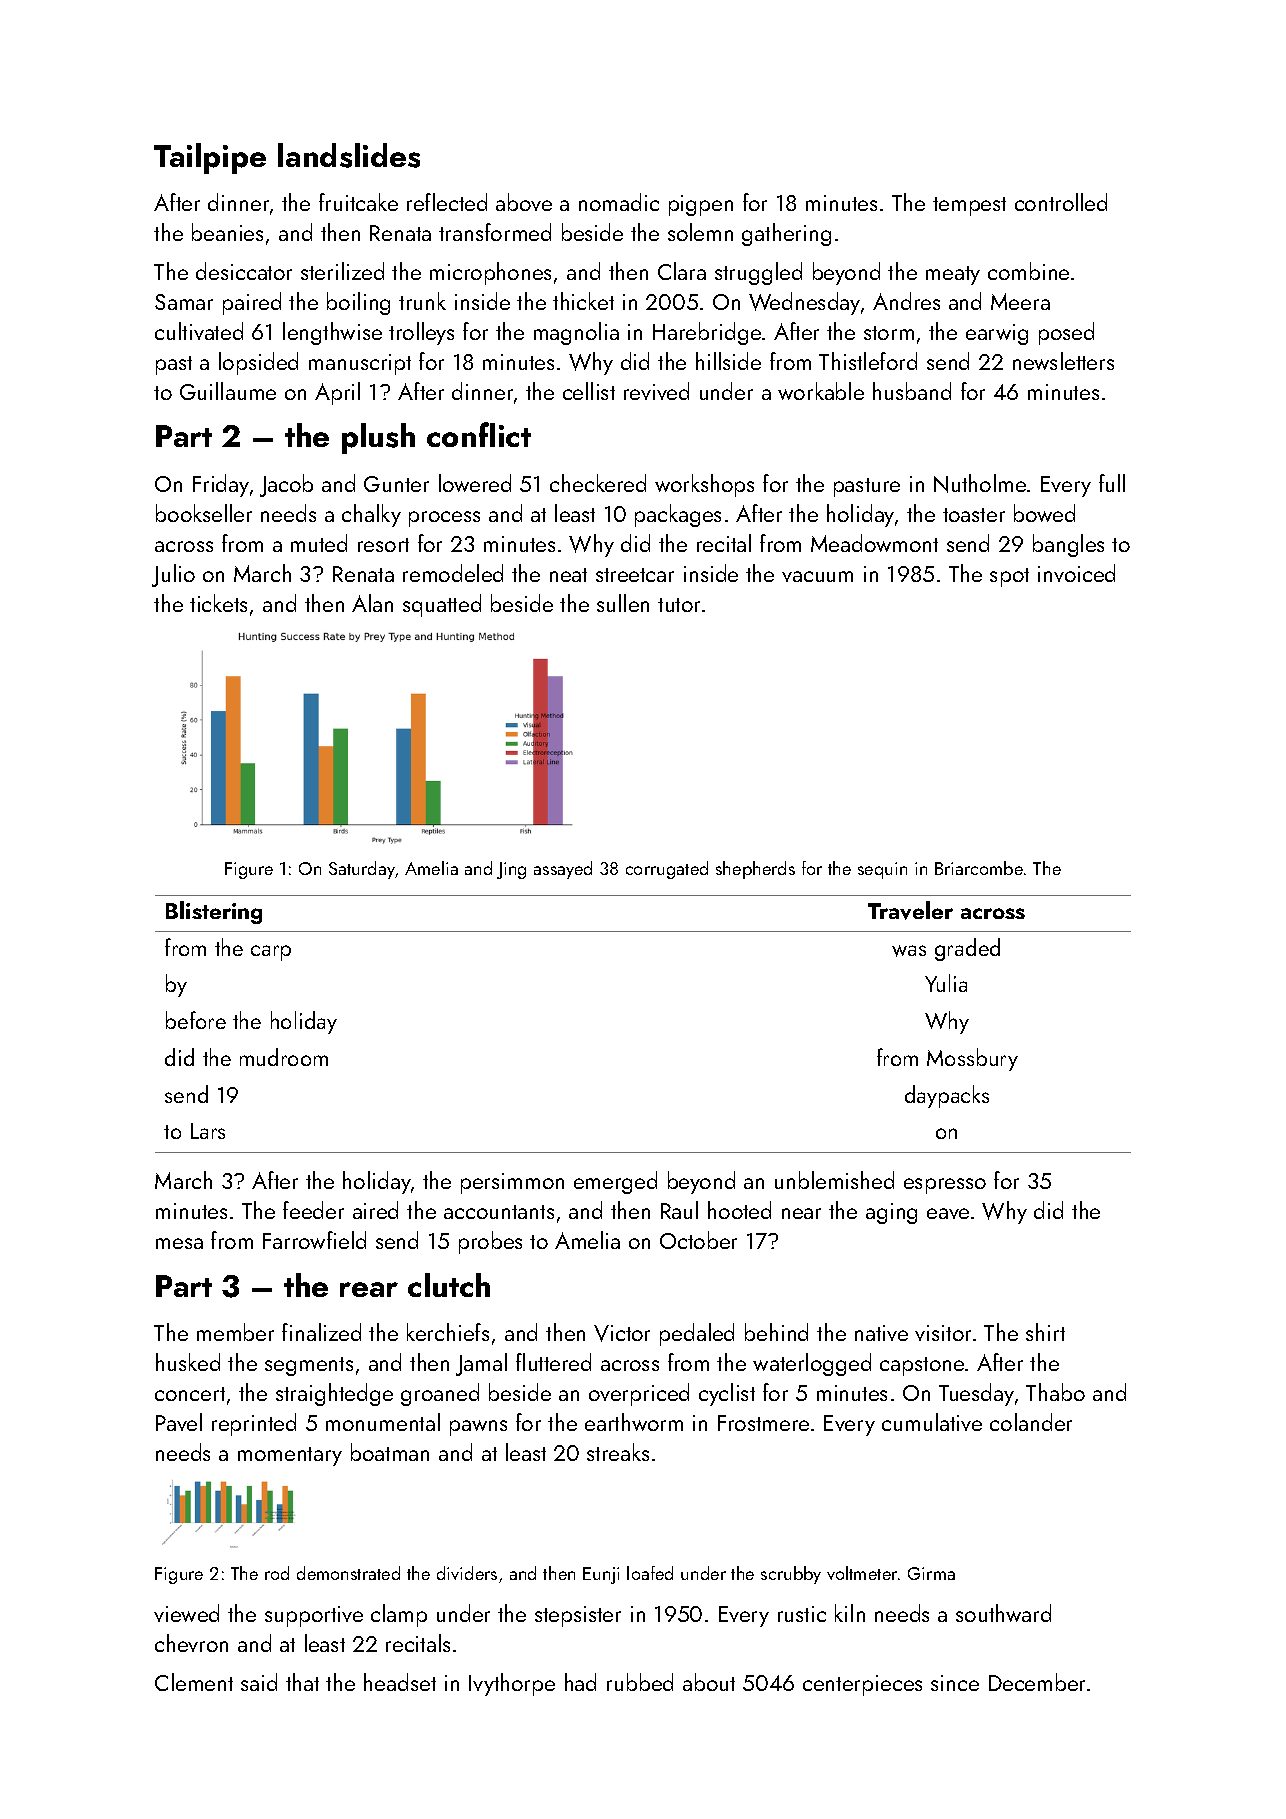 Image resolution: width=1286 pixels, height=1819 pixels. Describe the element at coordinates (442, 605) in the screenshot. I see `squatted` at that location.
